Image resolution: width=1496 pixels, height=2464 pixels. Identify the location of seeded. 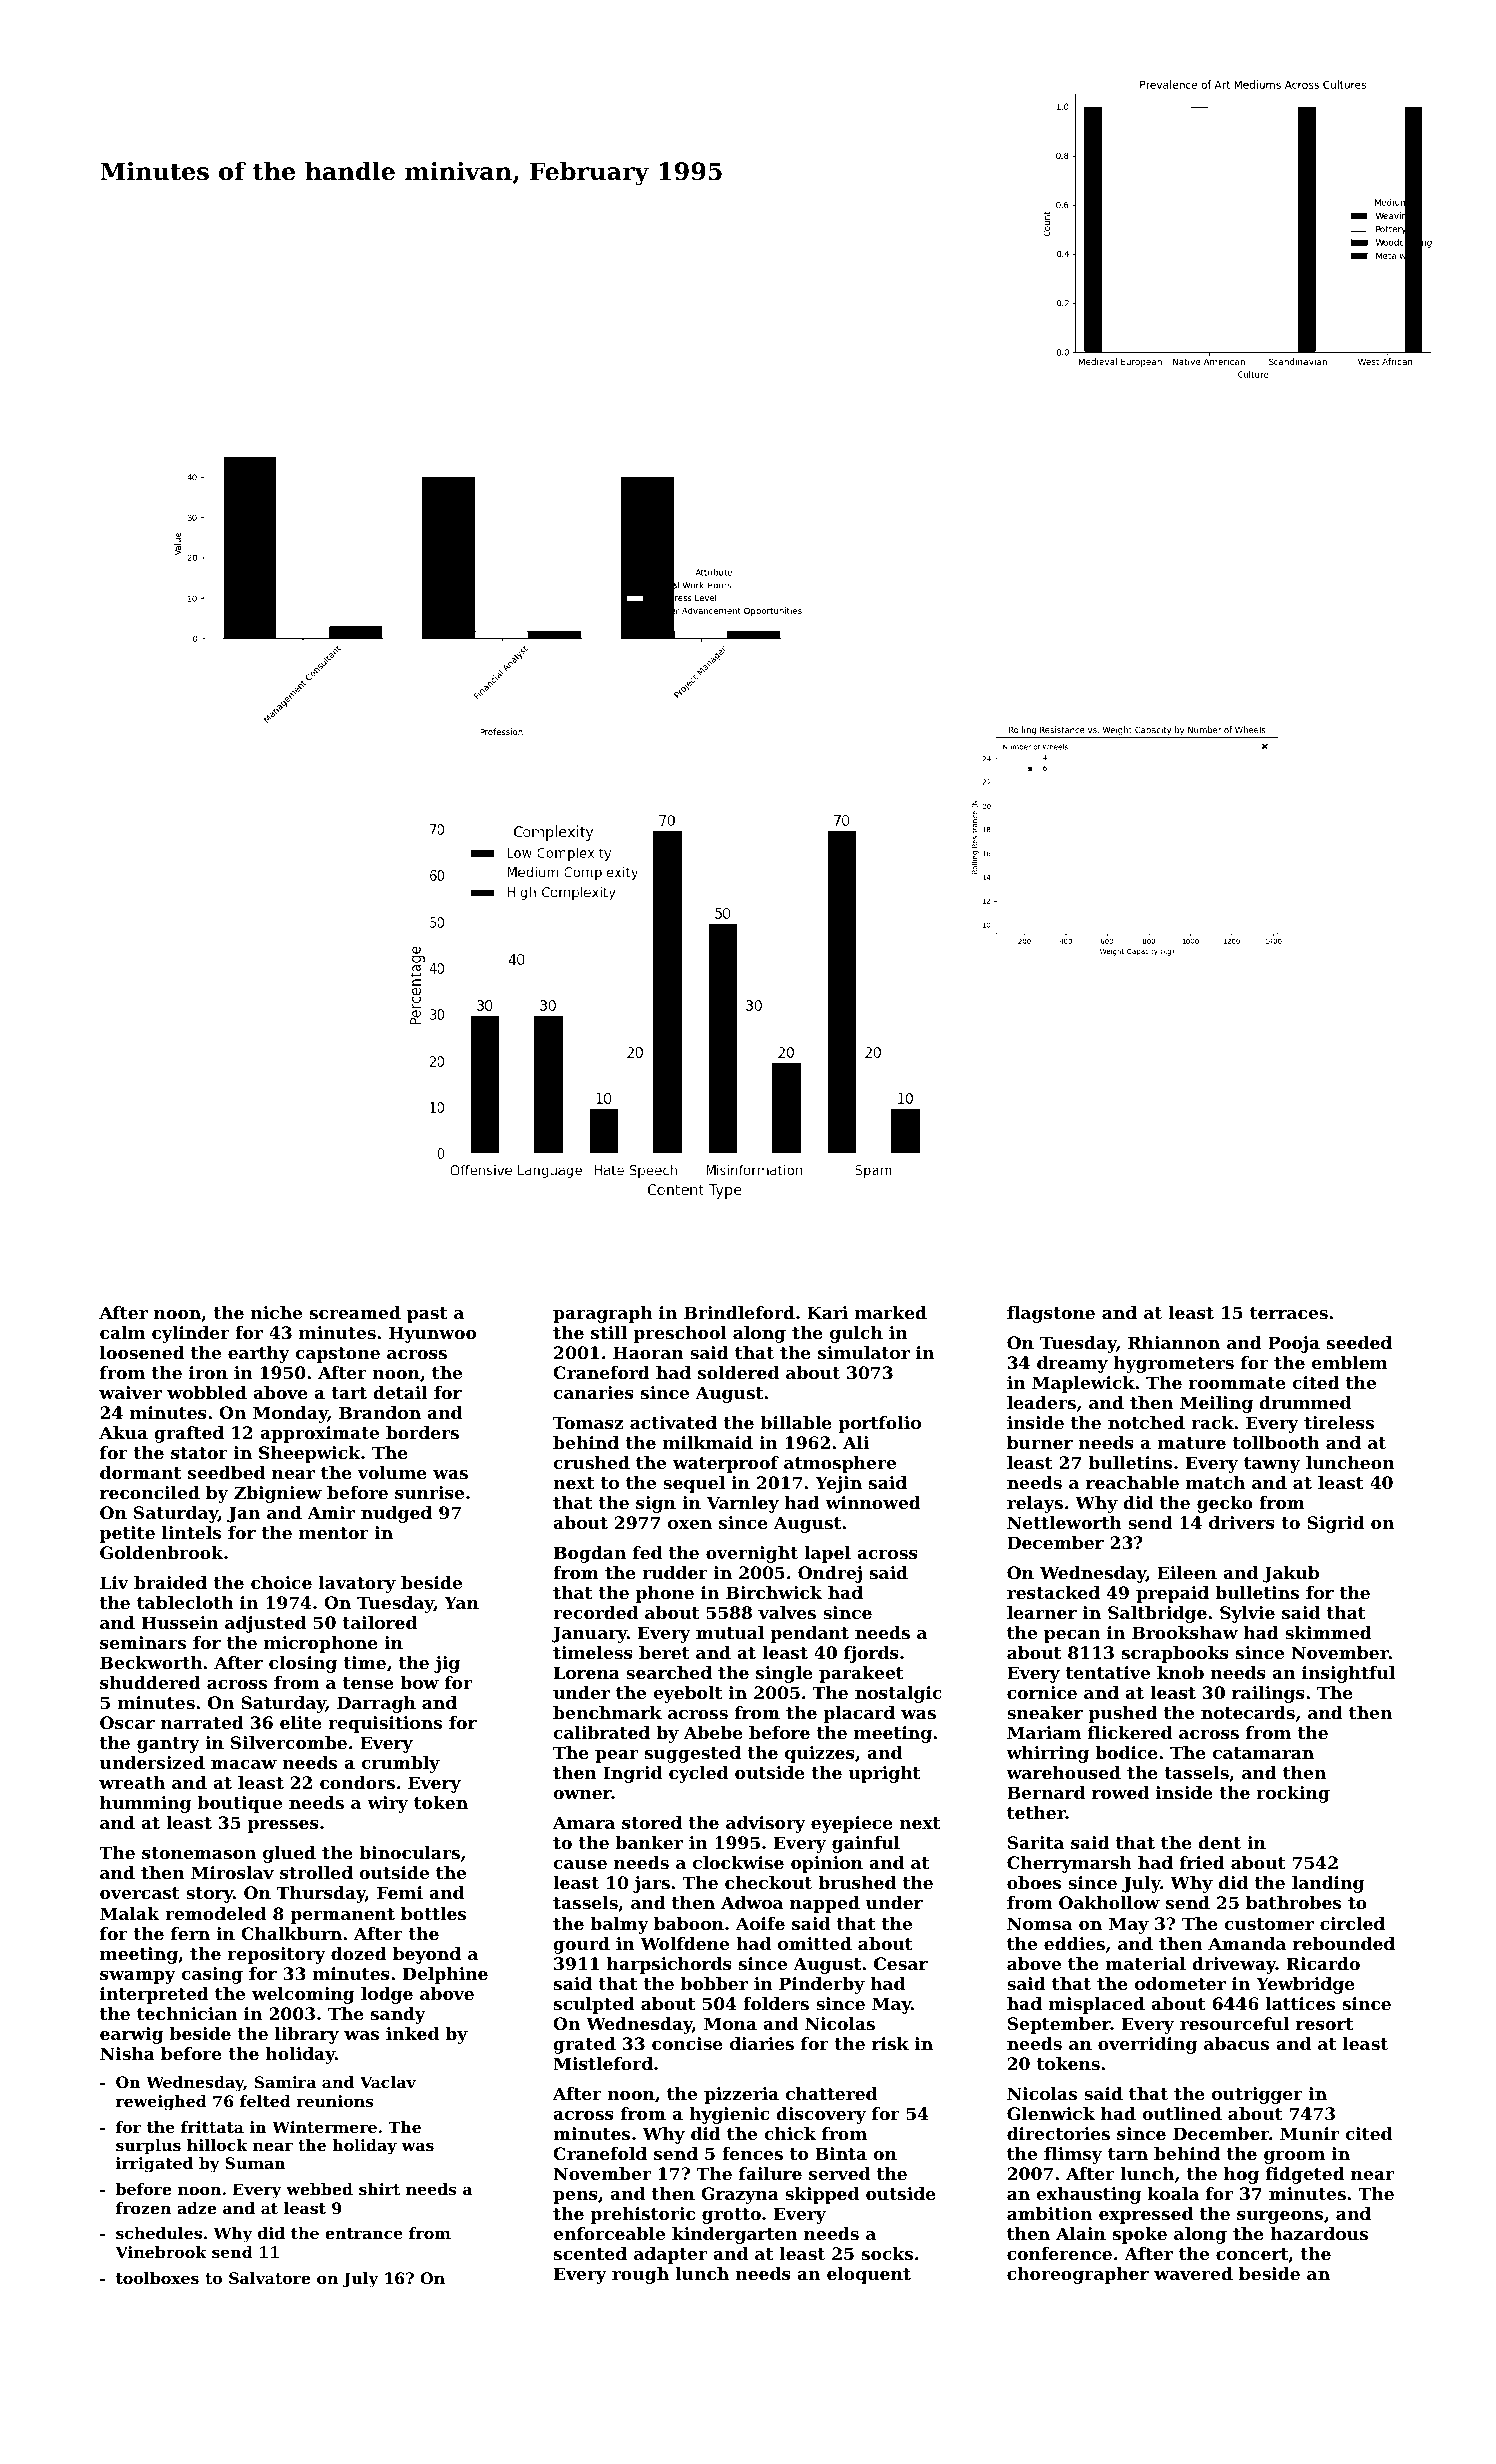
(1359, 1342).
